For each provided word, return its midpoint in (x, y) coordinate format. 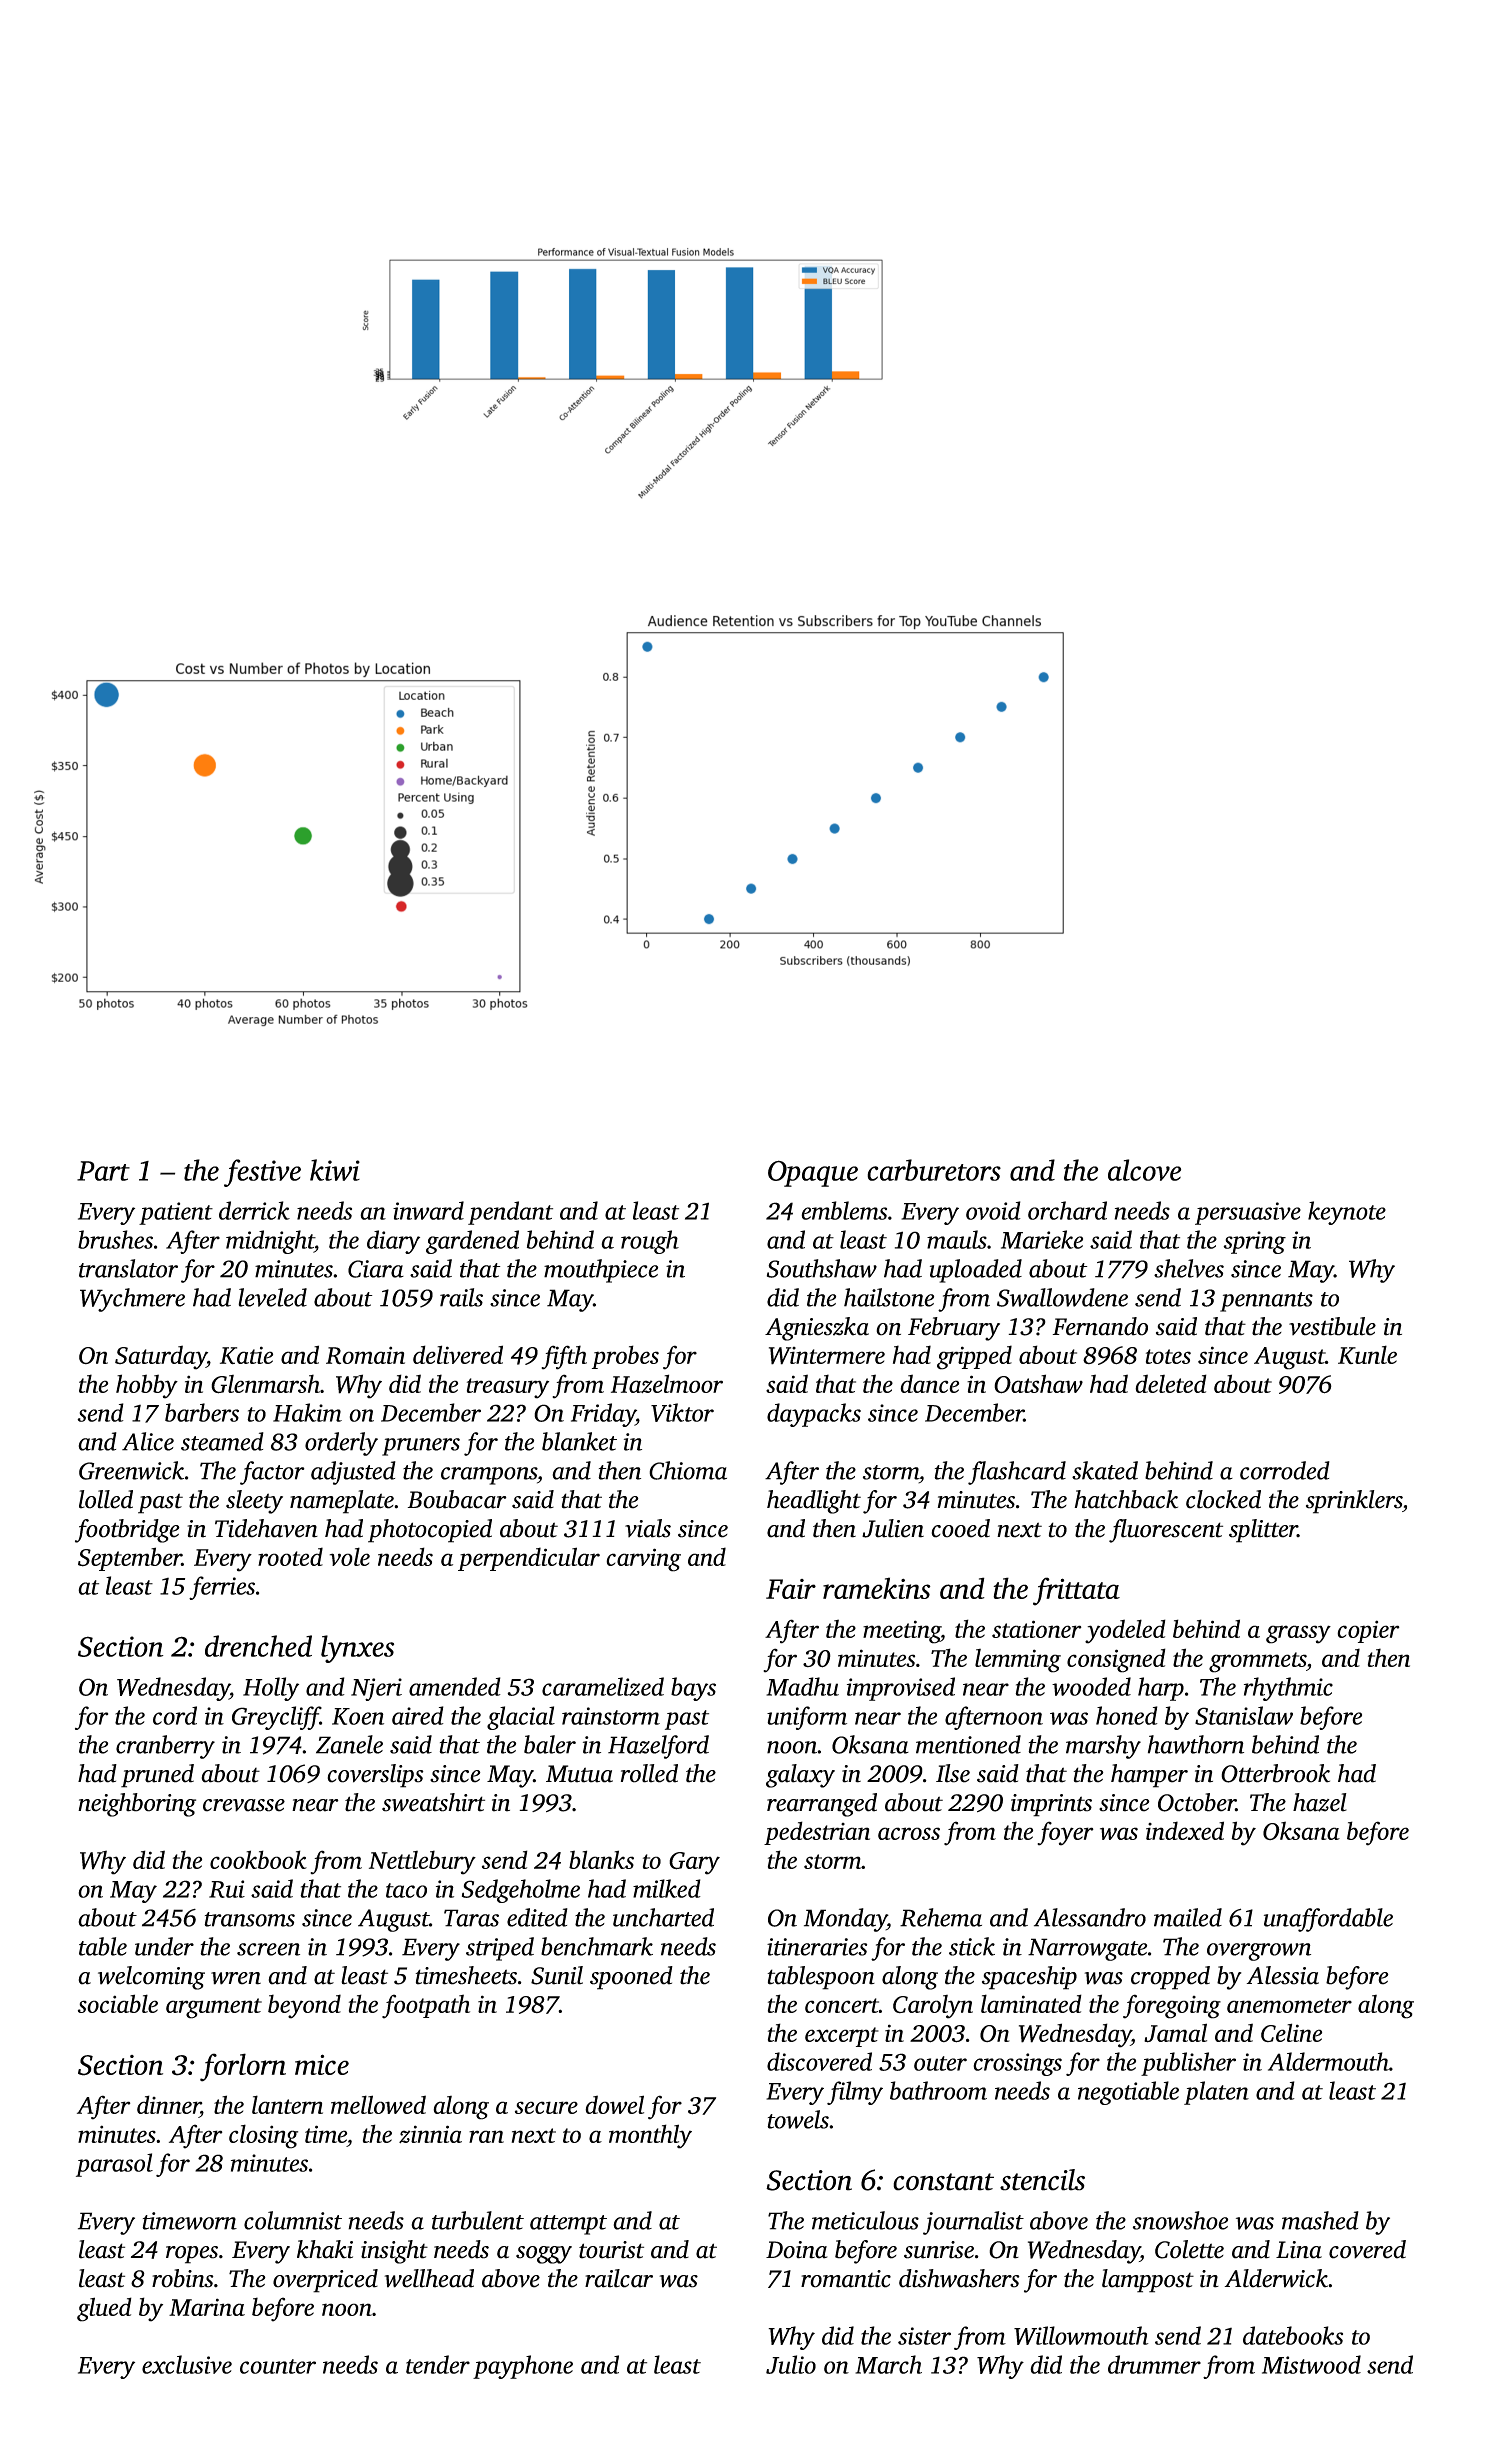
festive (262, 1173)
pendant (510, 1213)
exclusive (187, 2364)
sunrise (939, 2250)
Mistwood (1311, 2364)
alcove (1144, 1170)
